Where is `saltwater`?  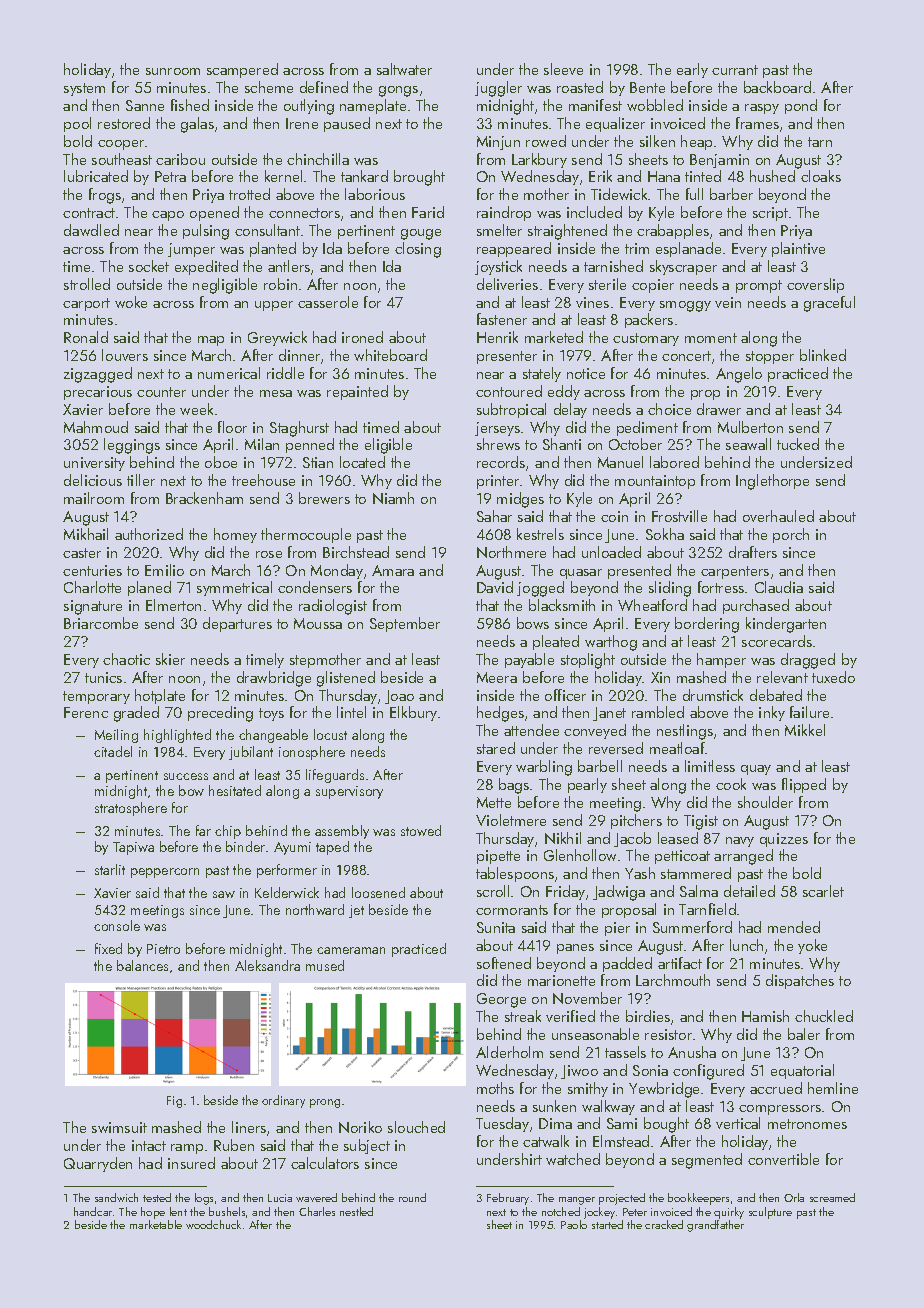 saltwater is located at coordinates (404, 69).
